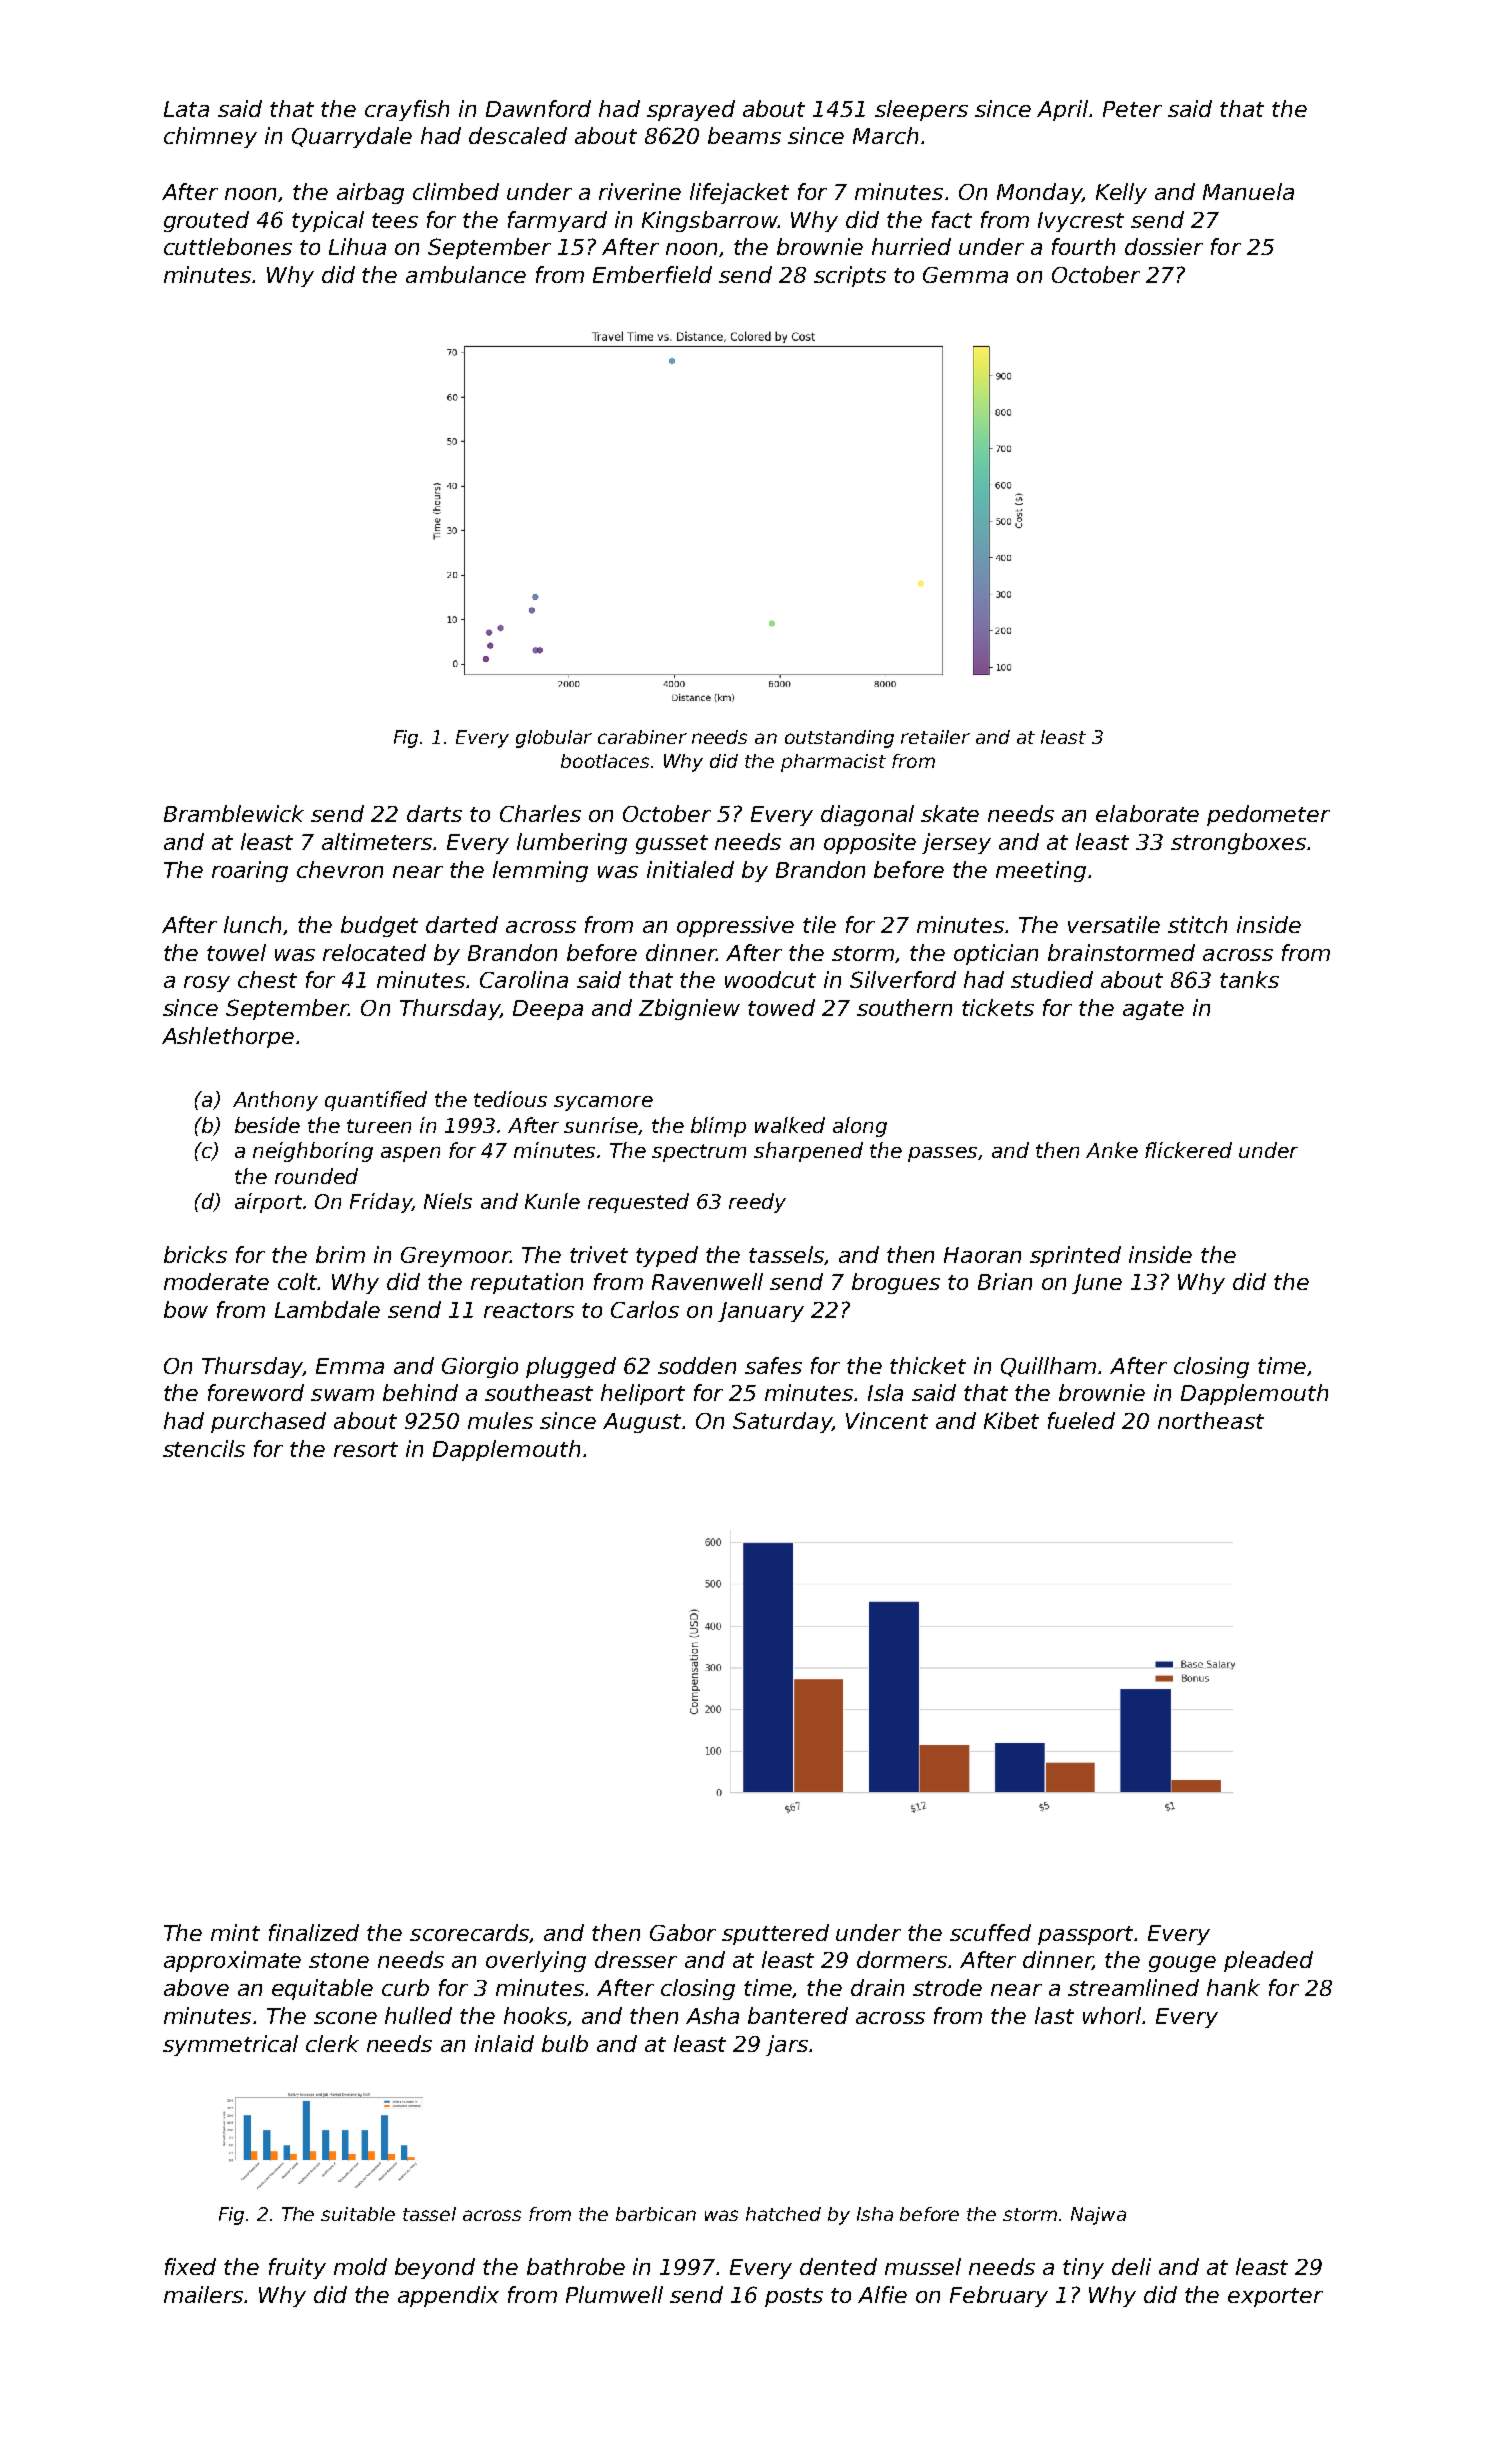  I want to click on safes, so click(773, 1365).
